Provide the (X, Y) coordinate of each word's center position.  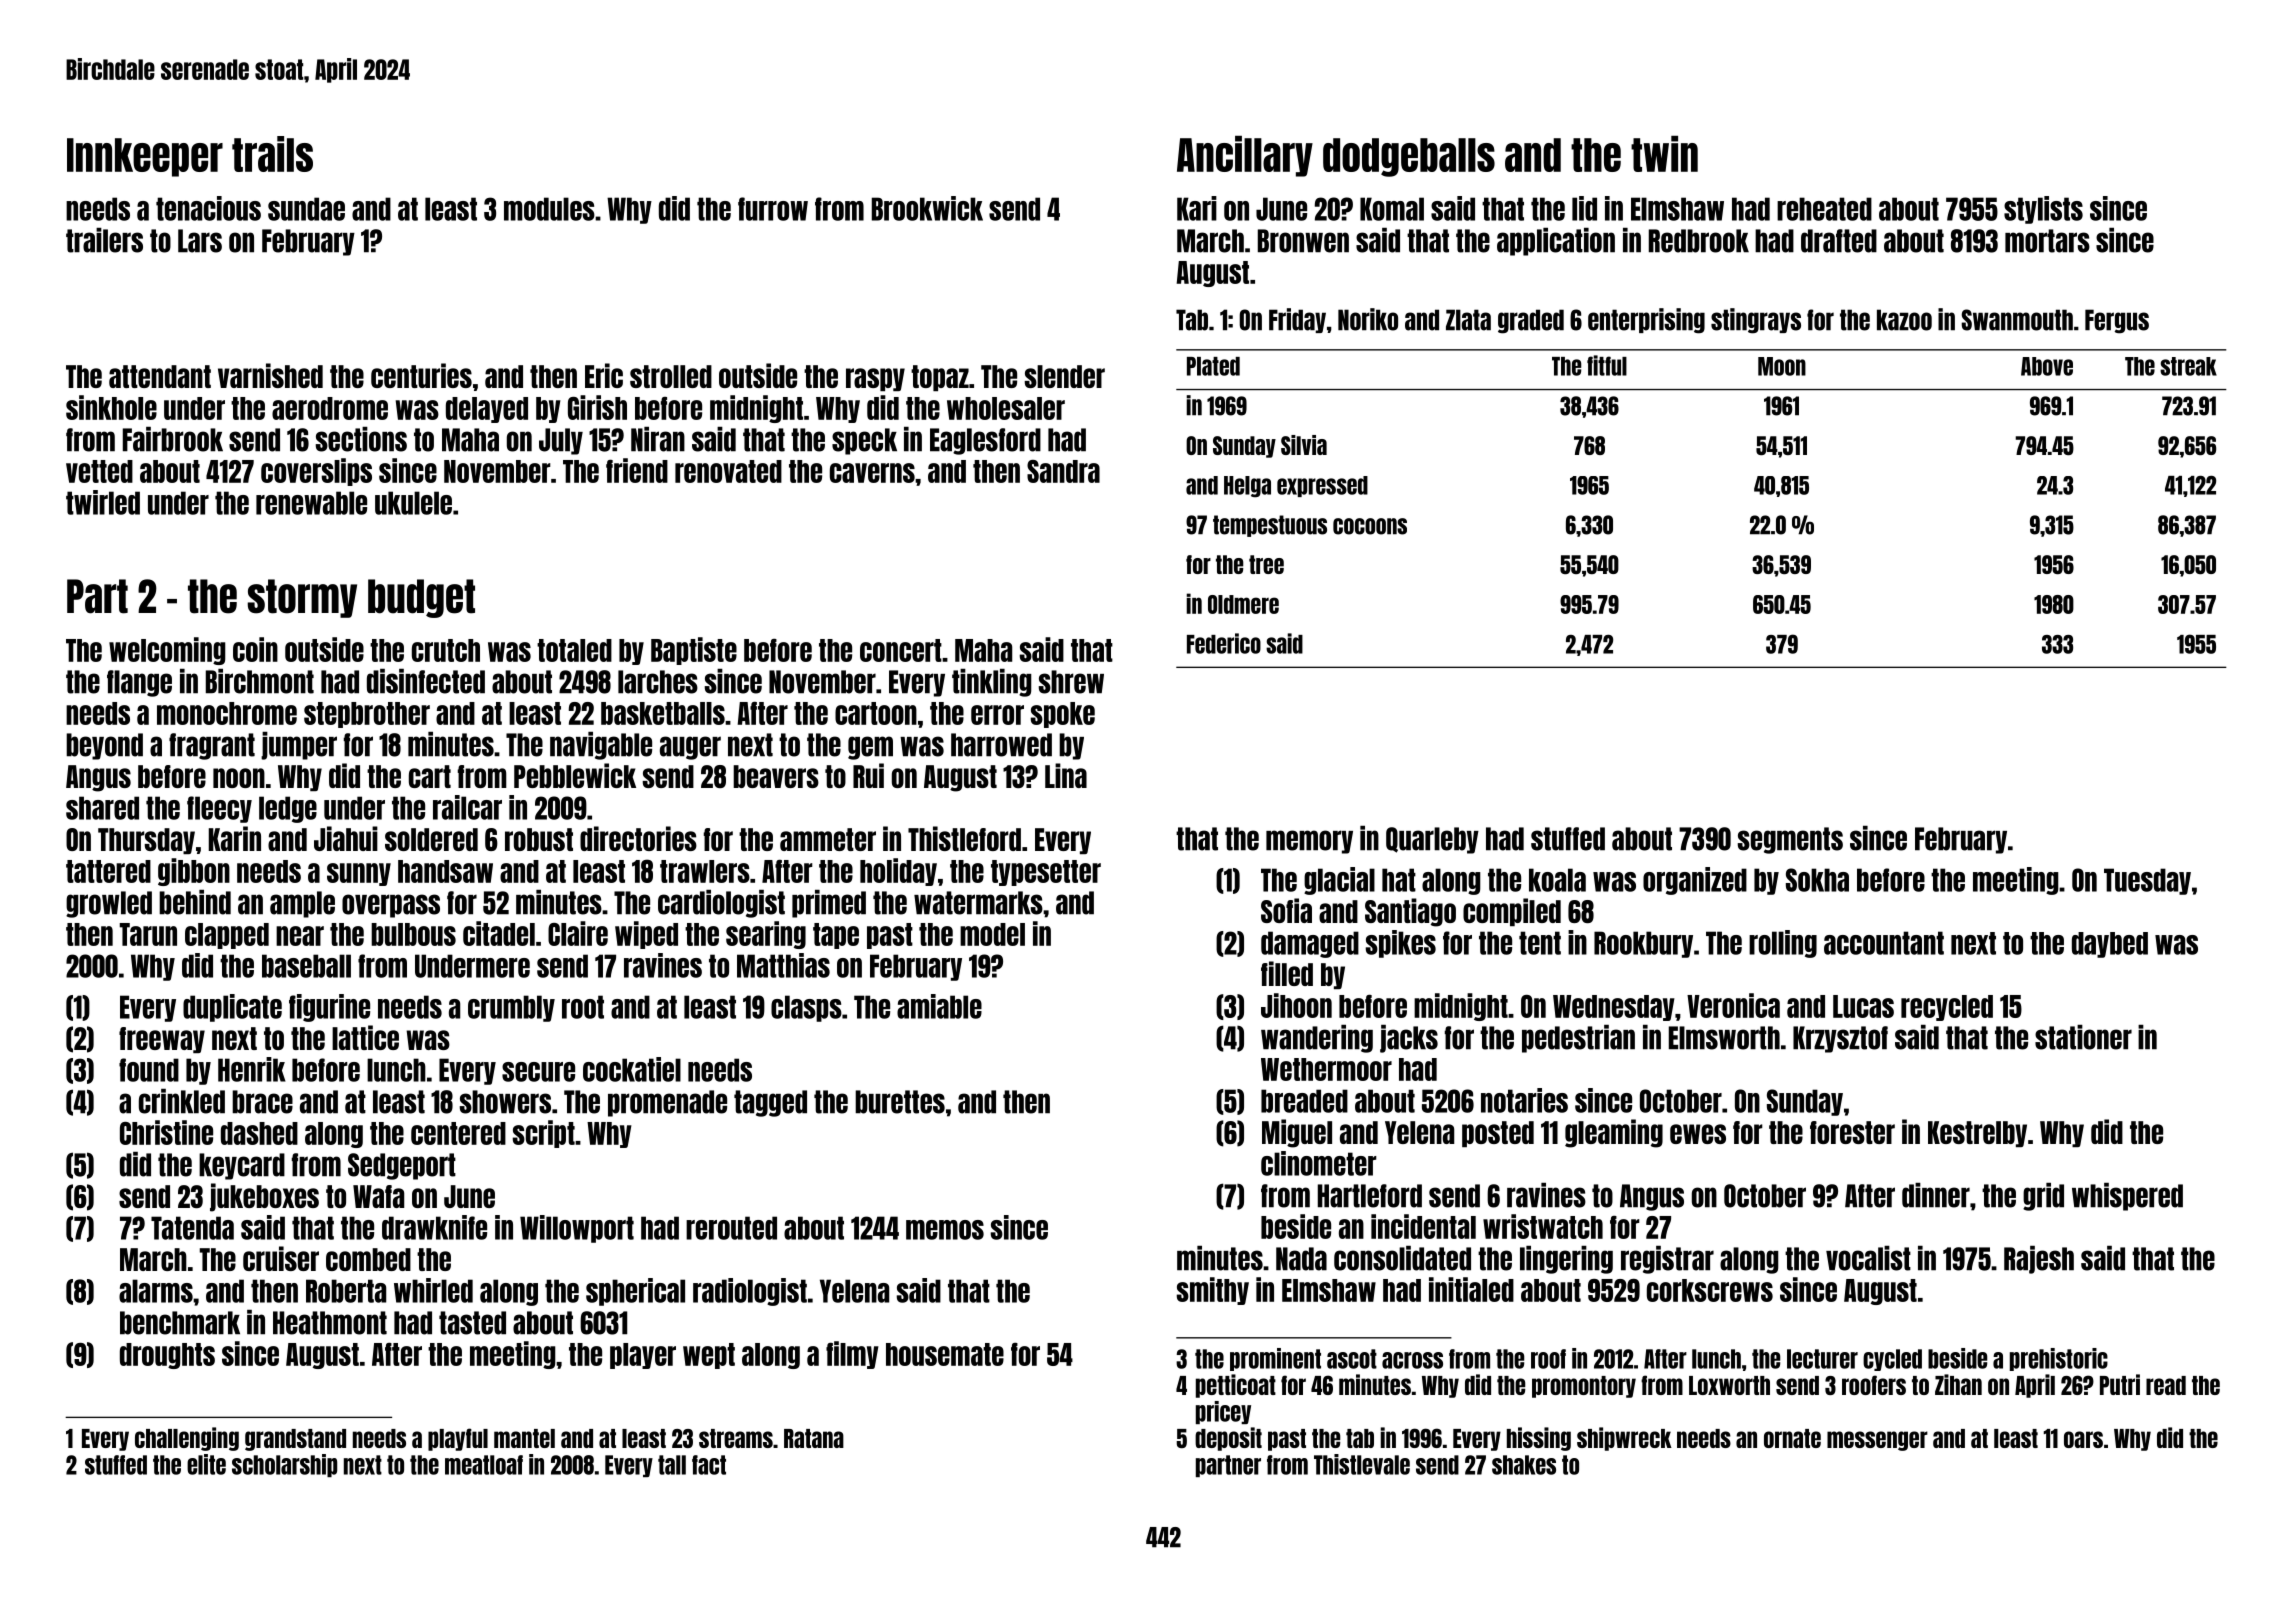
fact (709, 1465)
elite (206, 1464)
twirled (103, 502)
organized (1695, 881)
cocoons (1370, 526)
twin (1664, 154)
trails (272, 154)
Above (2047, 366)
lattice (365, 1037)
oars (2083, 1439)
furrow (773, 209)
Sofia (1286, 910)
